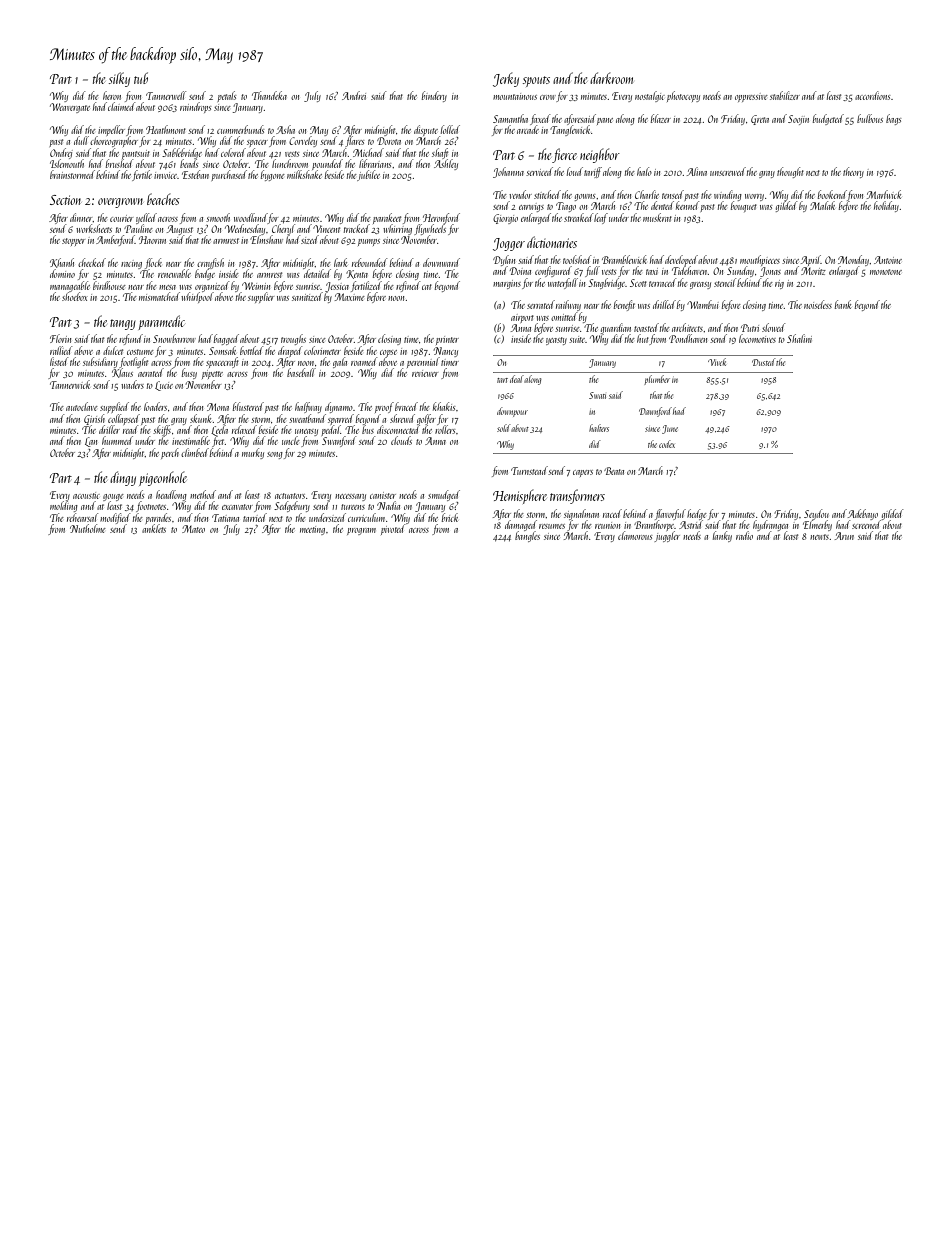 The width and height of the document is (952, 1233). I want to click on Beata, so click(614, 471).
